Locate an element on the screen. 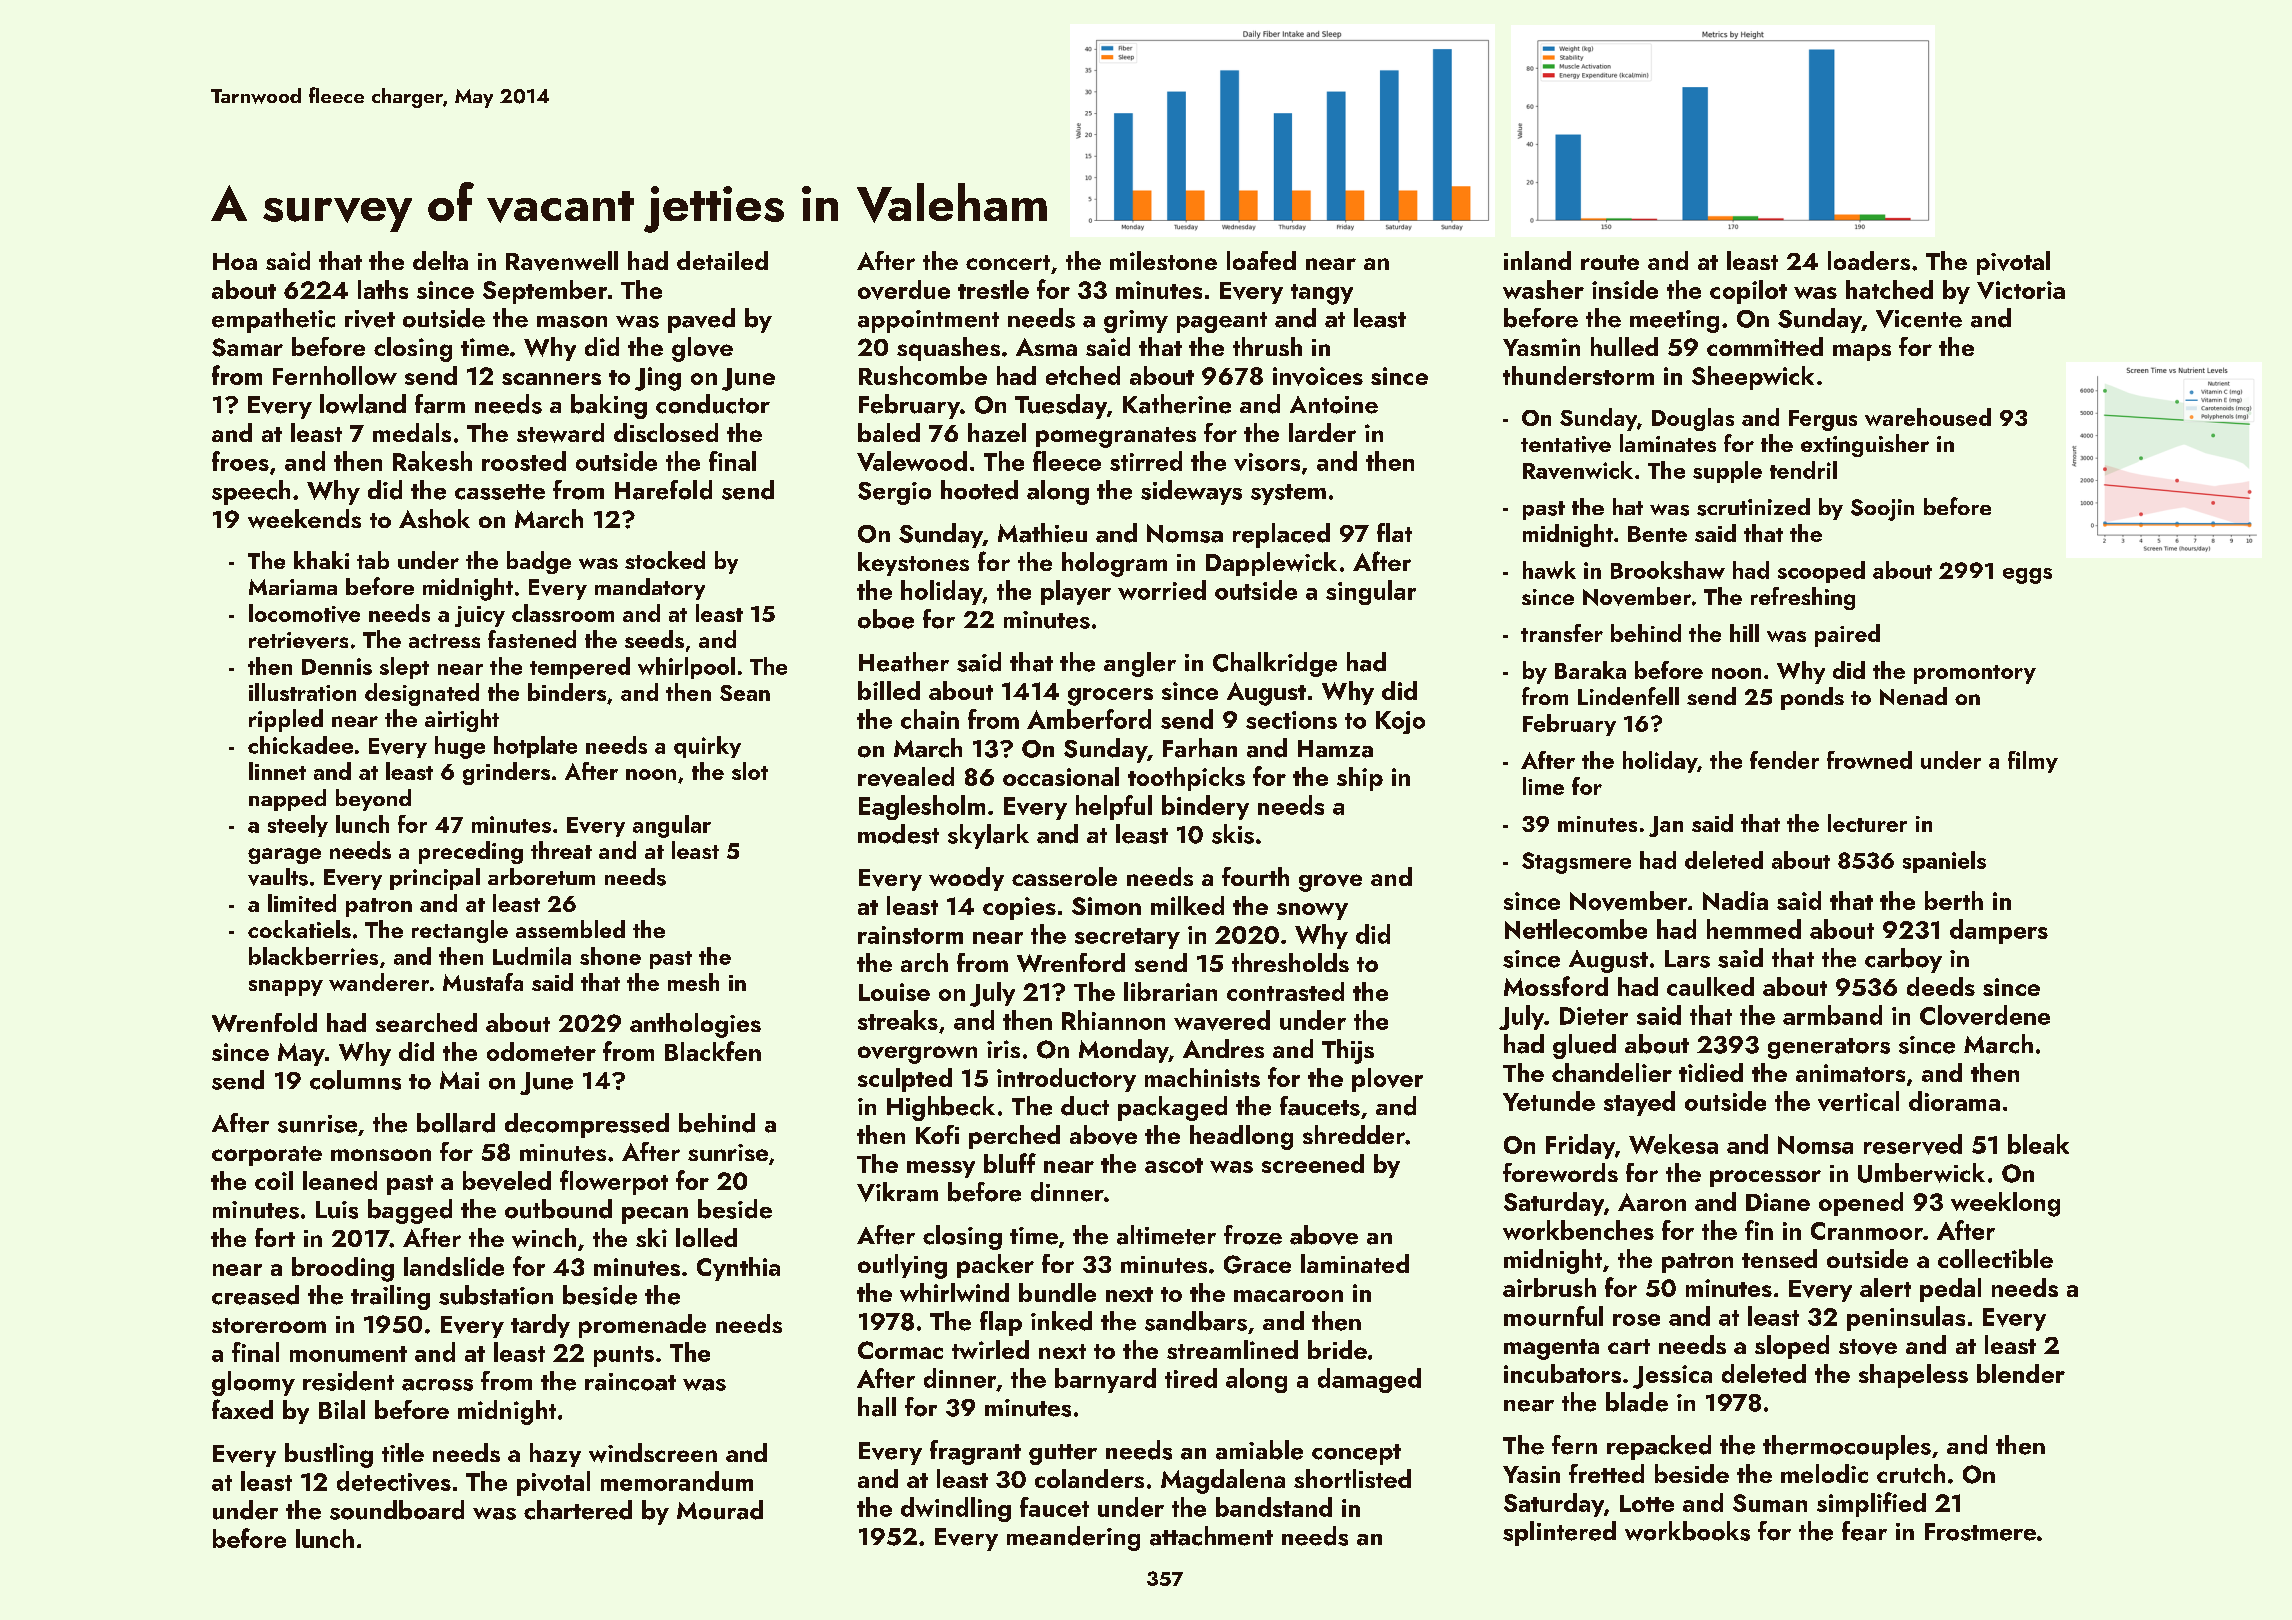 The height and width of the screenshot is (1620, 2292). detectives is located at coordinates (394, 1481).
